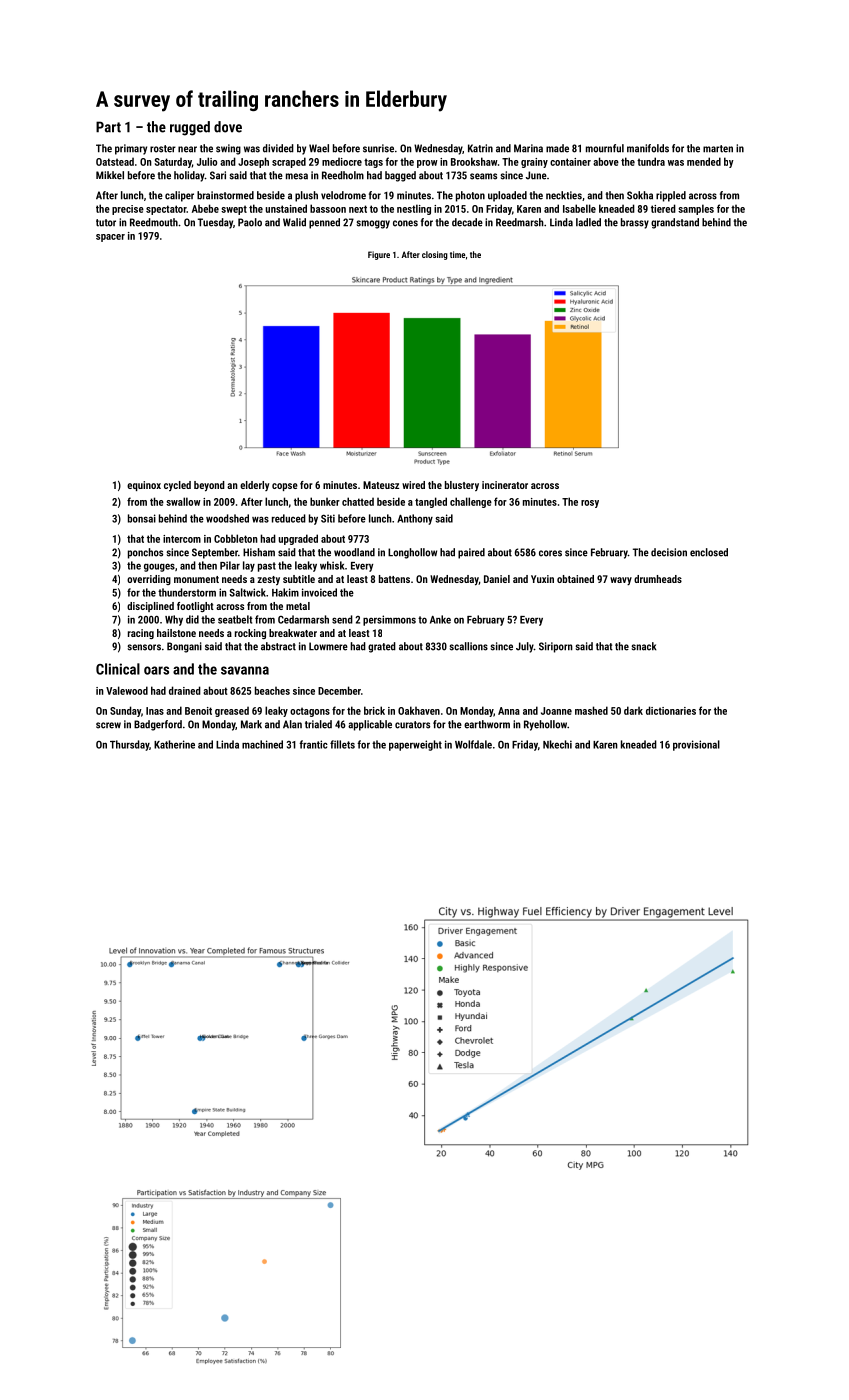  Describe the element at coordinates (718, 149) in the document. I see `marten` at that location.
